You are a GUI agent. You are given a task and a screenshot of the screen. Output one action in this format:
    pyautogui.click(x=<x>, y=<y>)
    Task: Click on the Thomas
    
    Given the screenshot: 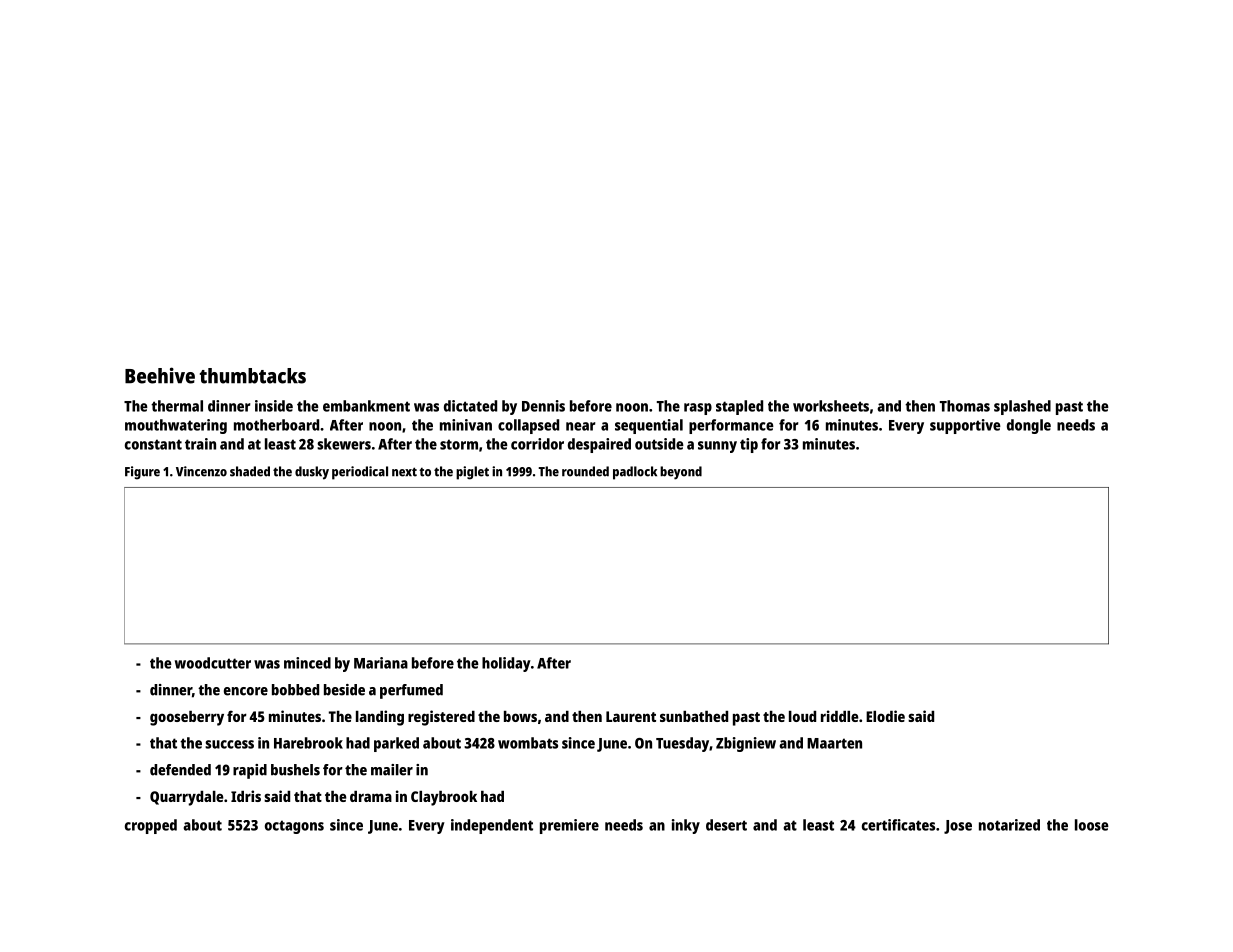 What is the action you would take?
    pyautogui.click(x=965, y=406)
